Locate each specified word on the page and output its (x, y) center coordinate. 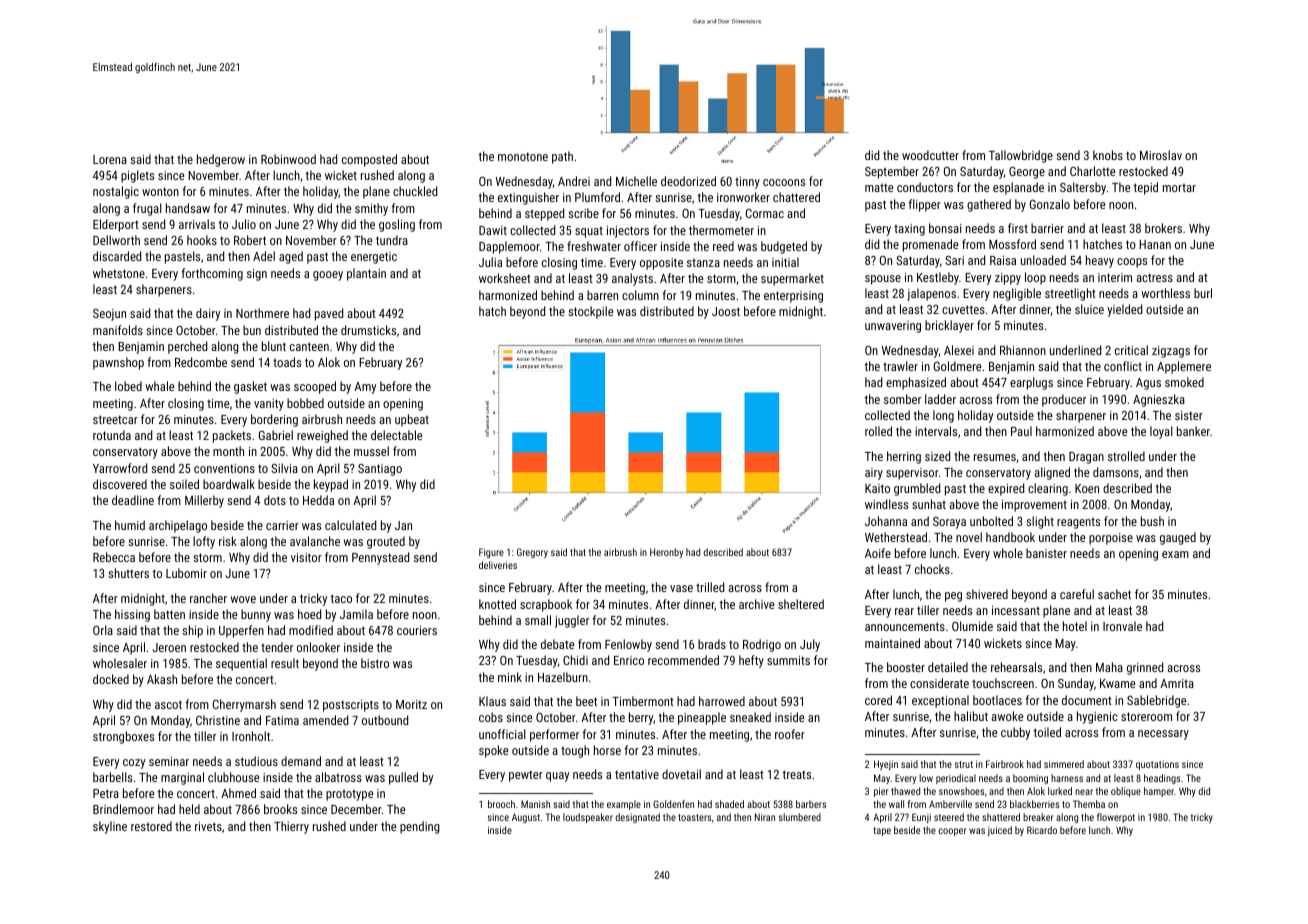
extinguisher (528, 198)
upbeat (412, 420)
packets (232, 436)
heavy (1100, 261)
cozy (134, 764)
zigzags (1171, 352)
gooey (328, 276)
